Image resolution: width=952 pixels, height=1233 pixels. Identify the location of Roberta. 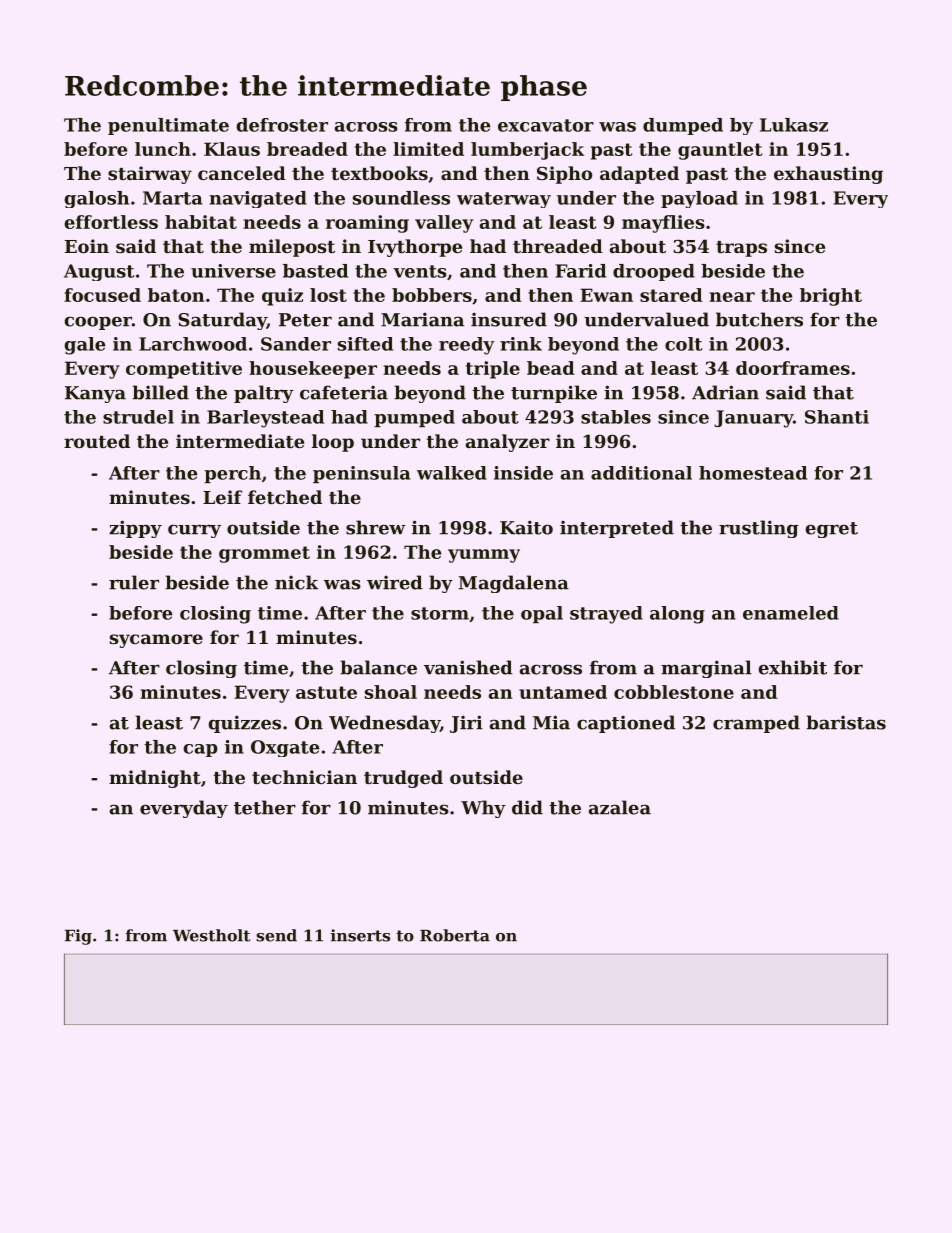
(455, 935).
